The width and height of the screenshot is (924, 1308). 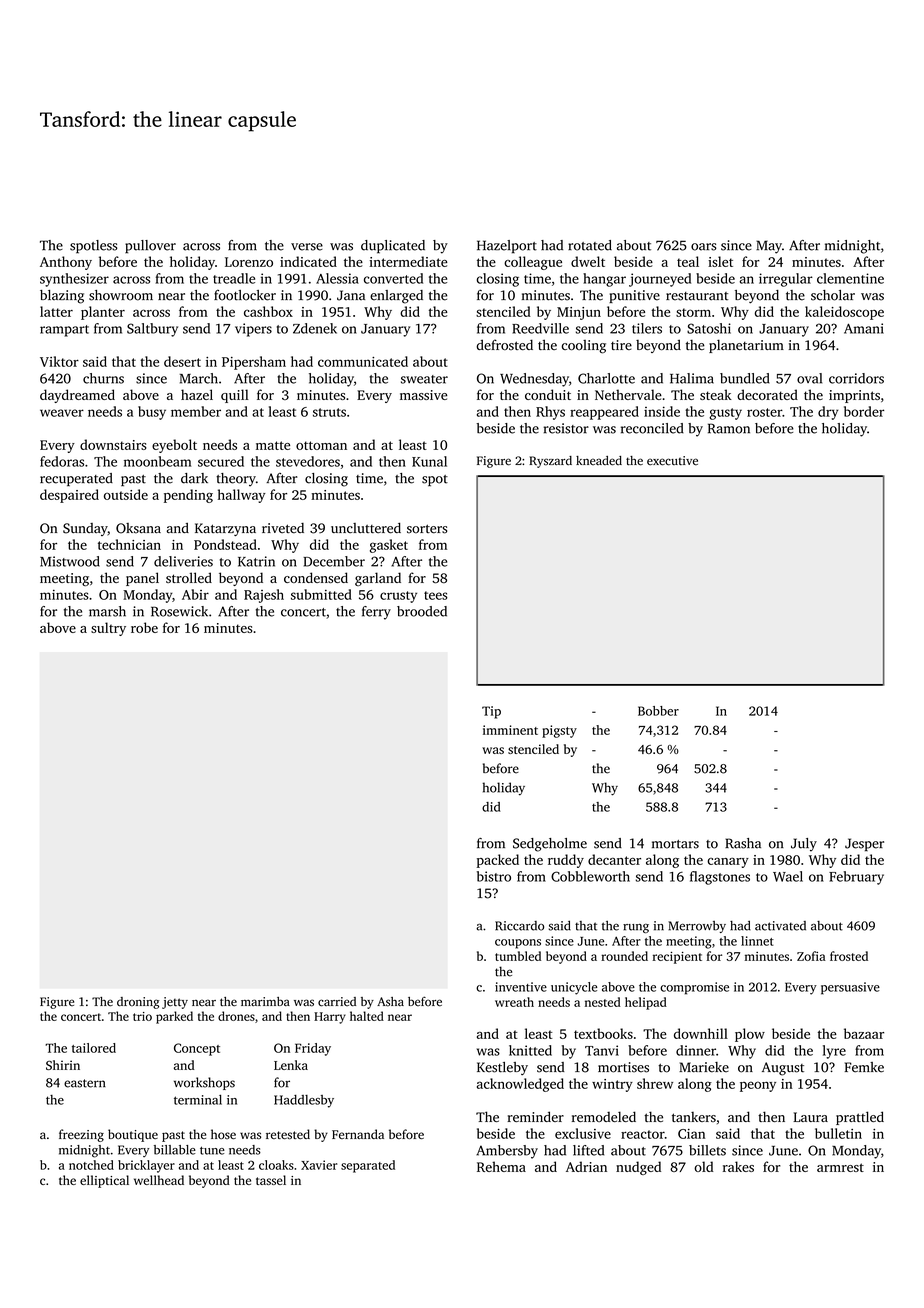 What do you see at coordinates (70, 561) in the screenshot?
I see `Mistwood` at bounding box center [70, 561].
